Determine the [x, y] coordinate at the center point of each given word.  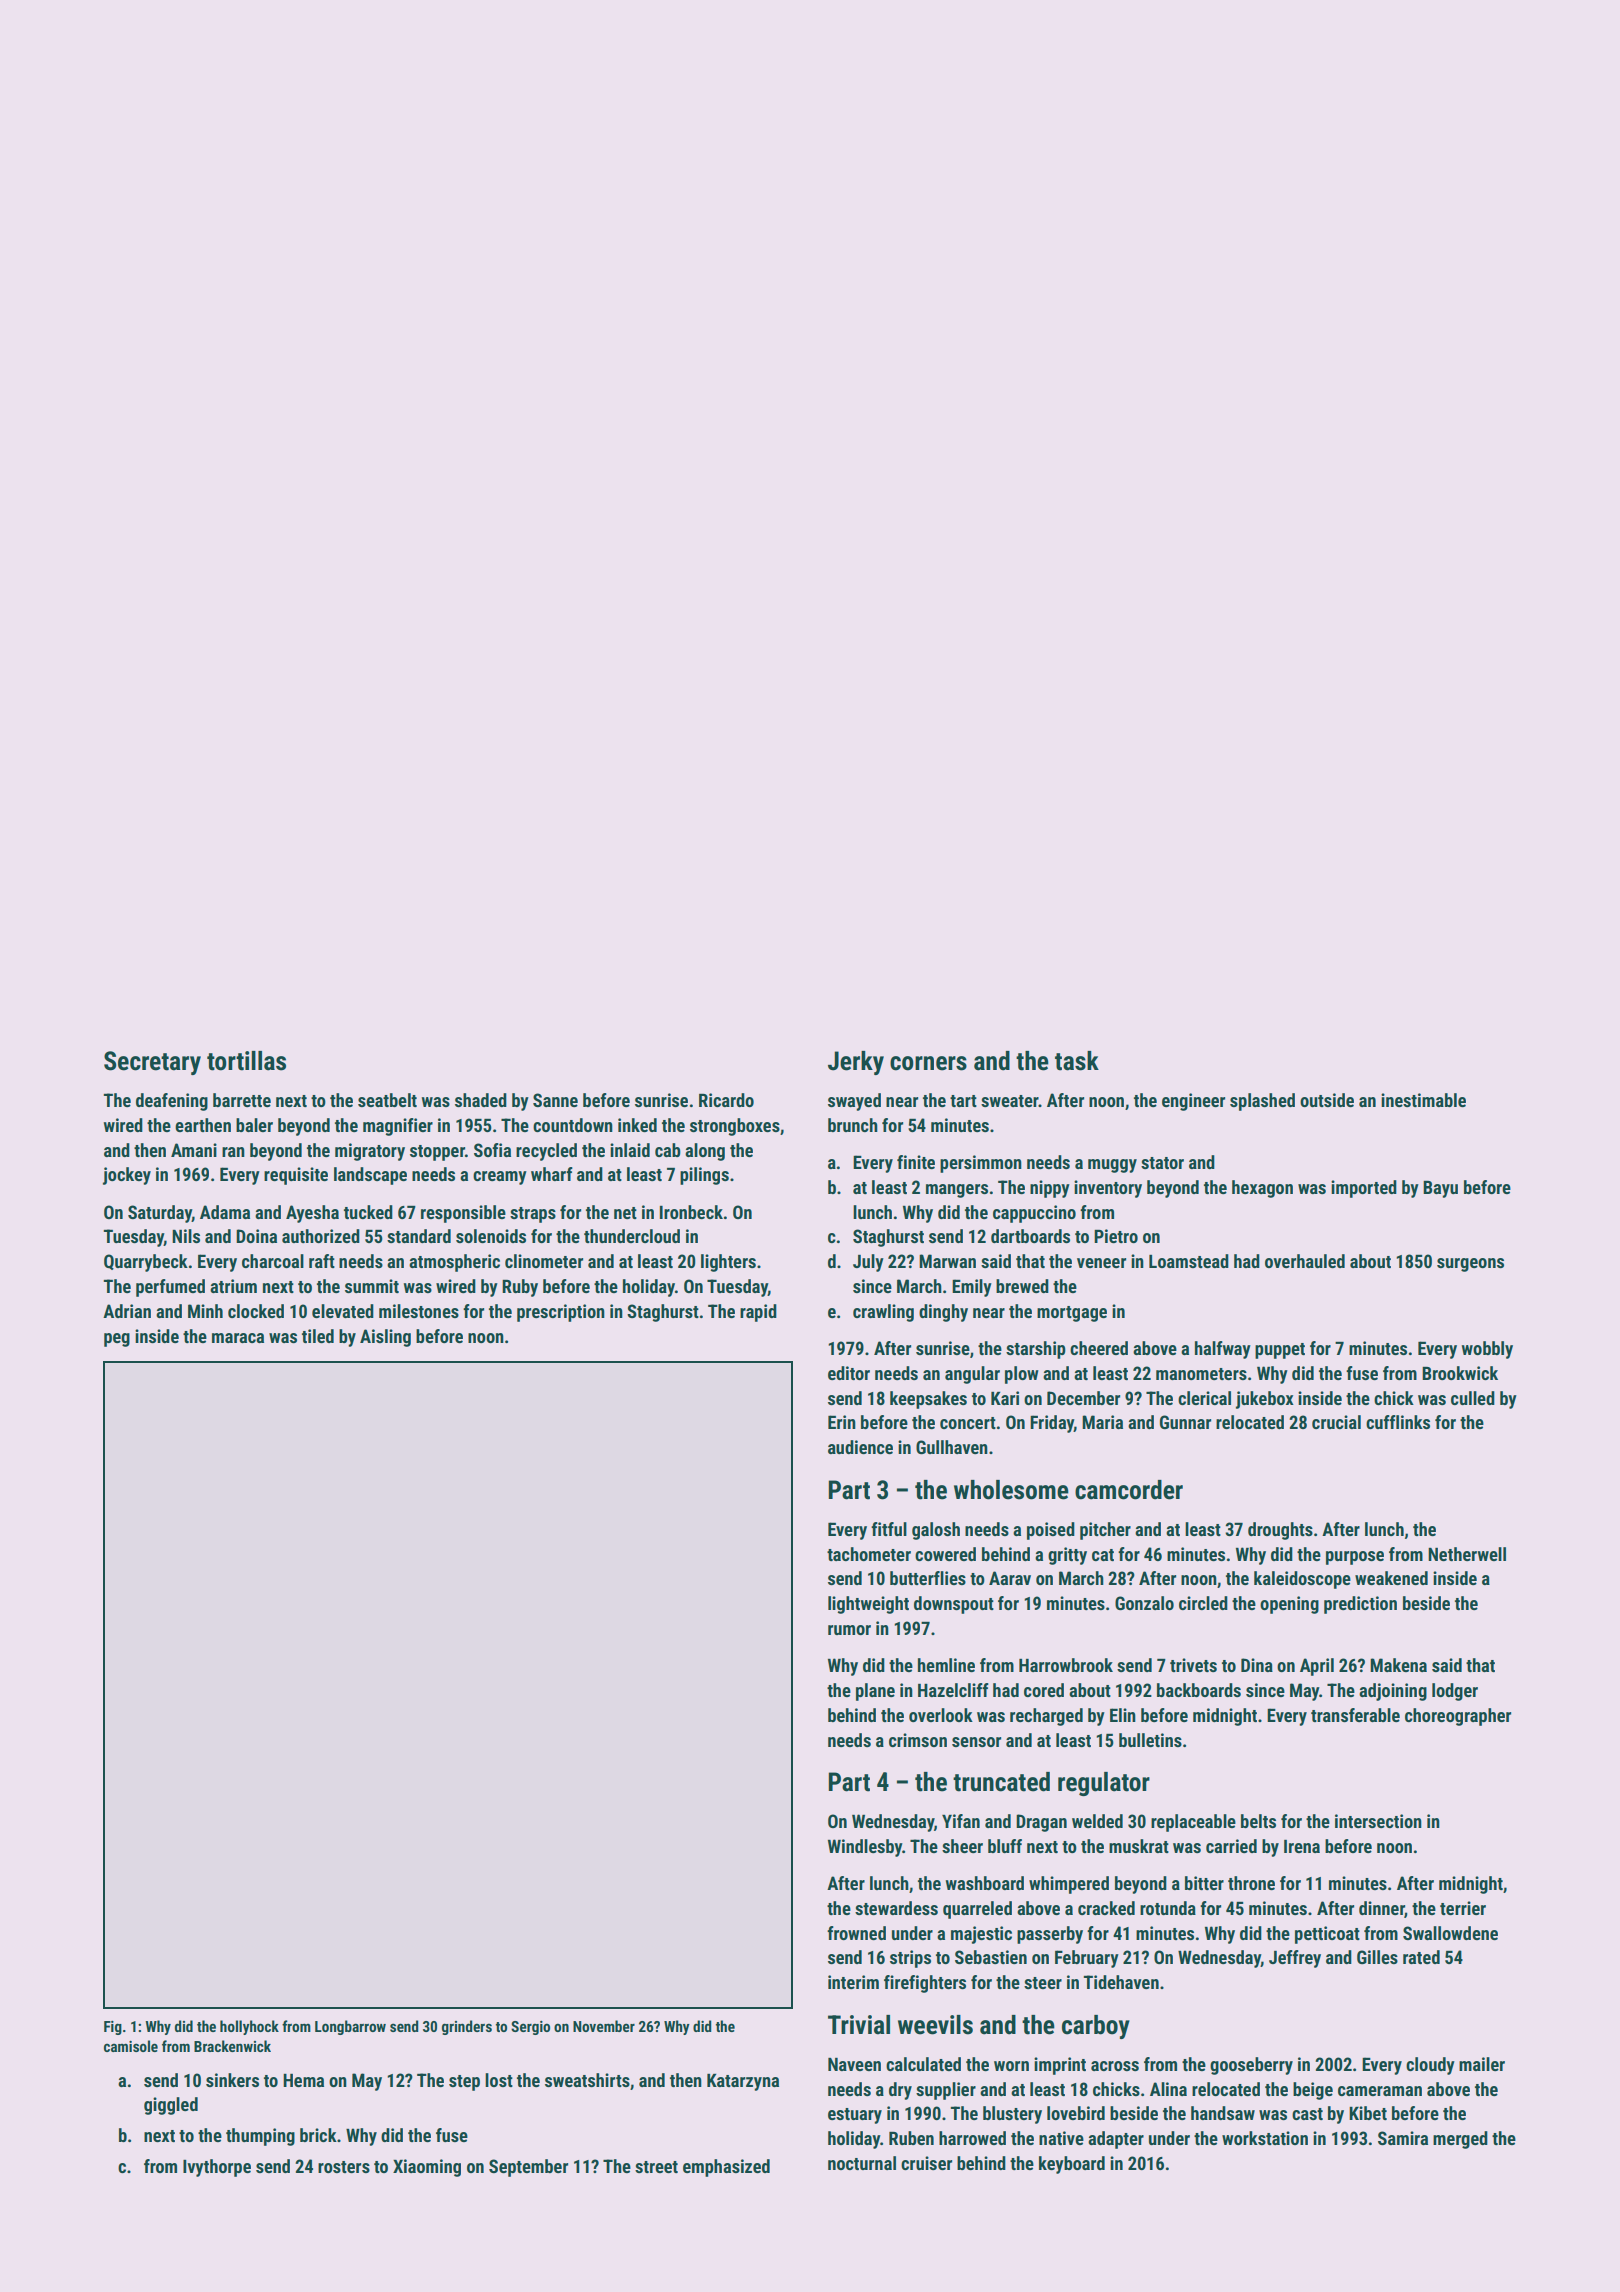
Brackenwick [232, 2046]
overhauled [1305, 1261]
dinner [1382, 1909]
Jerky [856, 1063]
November [604, 2026]
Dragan [1041, 1823]
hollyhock [249, 2027]
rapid [758, 1313]
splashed [1262, 1102]
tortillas [246, 1061]
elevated [343, 1311]
